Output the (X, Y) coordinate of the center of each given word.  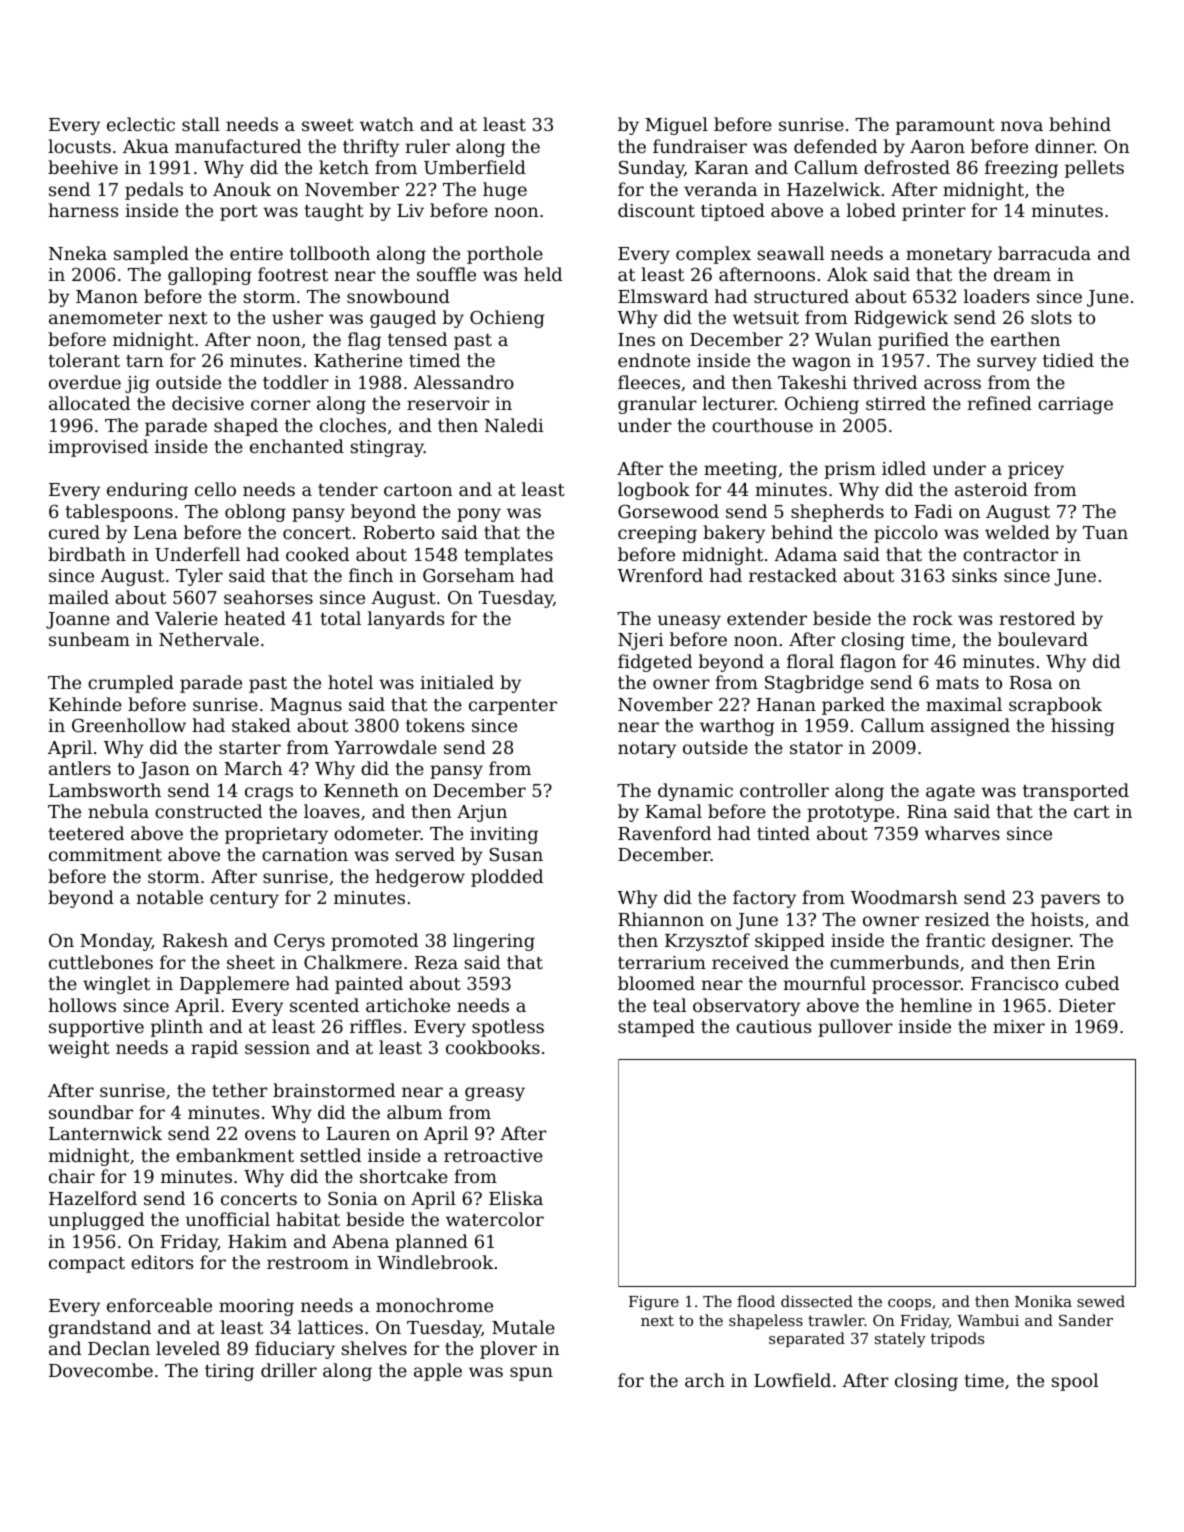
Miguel (676, 126)
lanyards (406, 620)
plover (508, 1350)
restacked (793, 575)
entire (256, 253)
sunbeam (89, 639)
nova (1022, 126)
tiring (229, 1372)
